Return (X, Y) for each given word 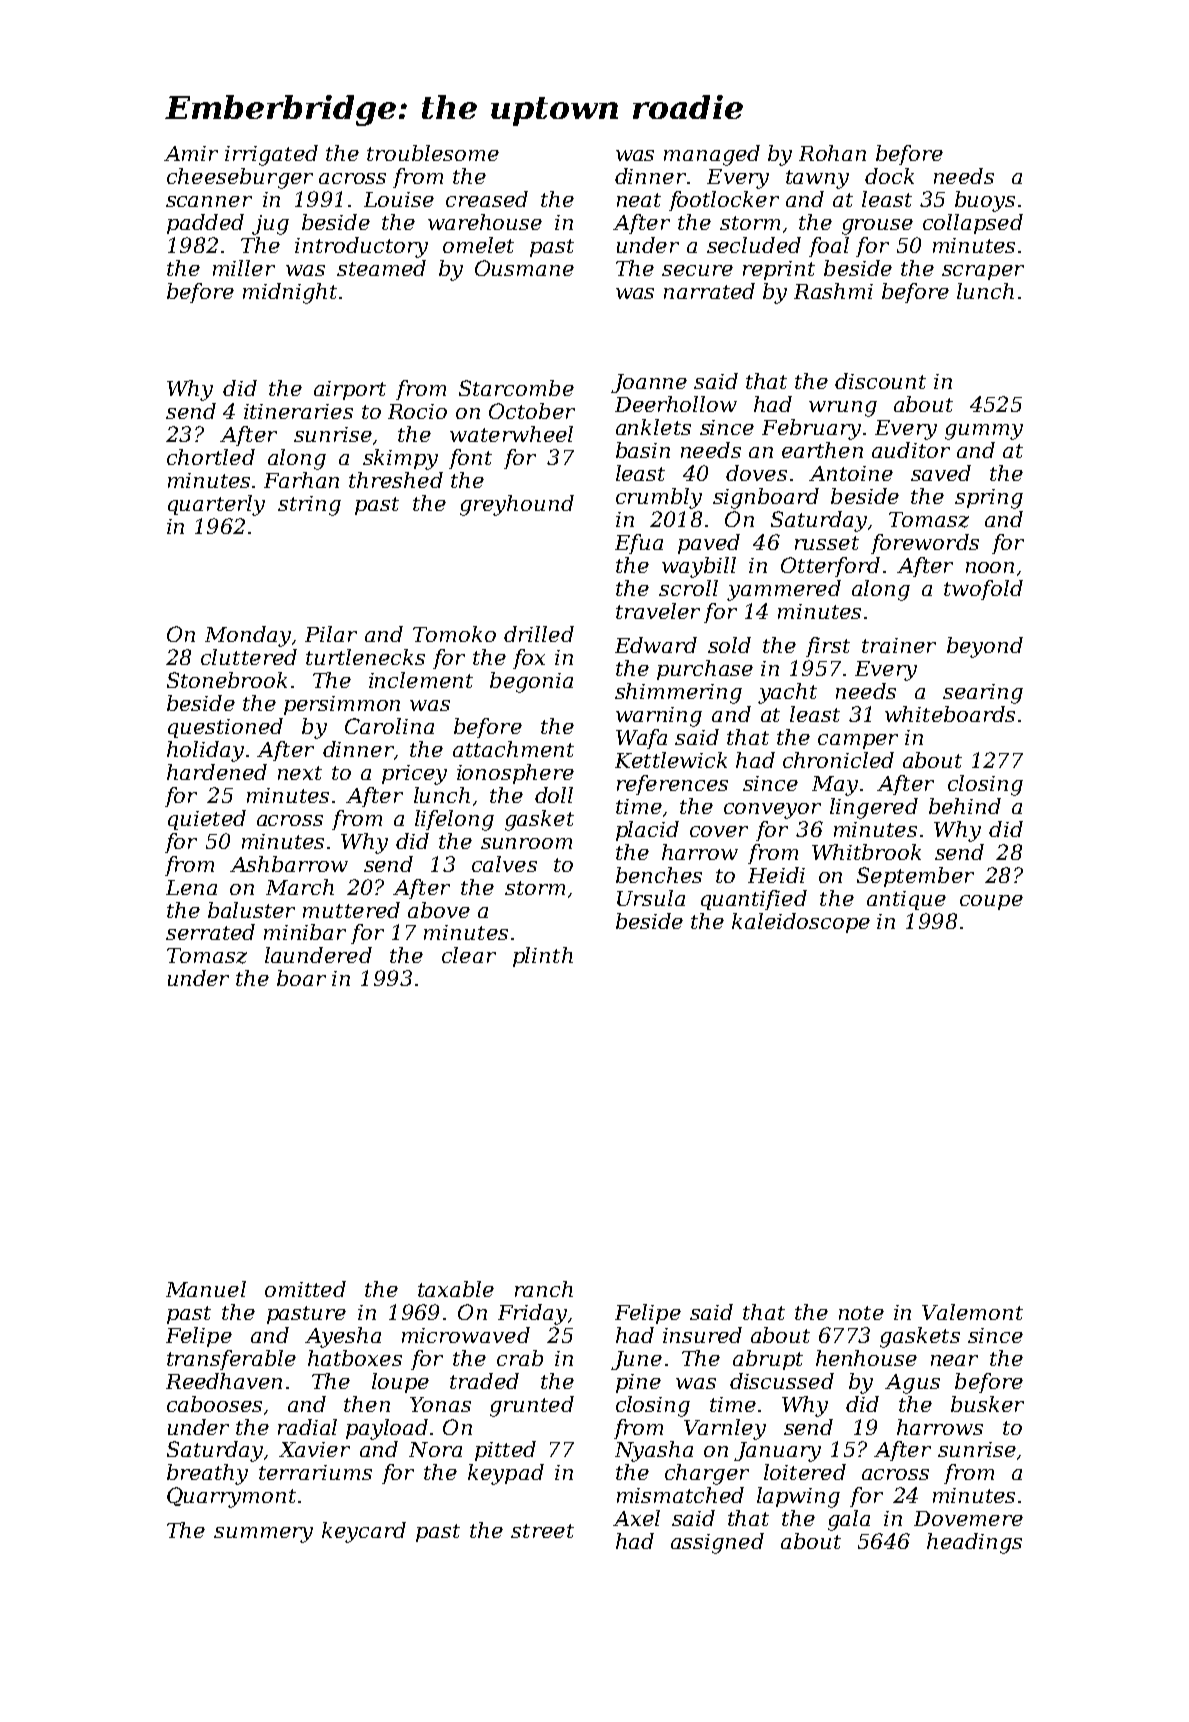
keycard (364, 1532)
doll (554, 795)
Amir (191, 153)
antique (906, 900)
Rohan (832, 153)
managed (712, 155)
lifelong (454, 820)
